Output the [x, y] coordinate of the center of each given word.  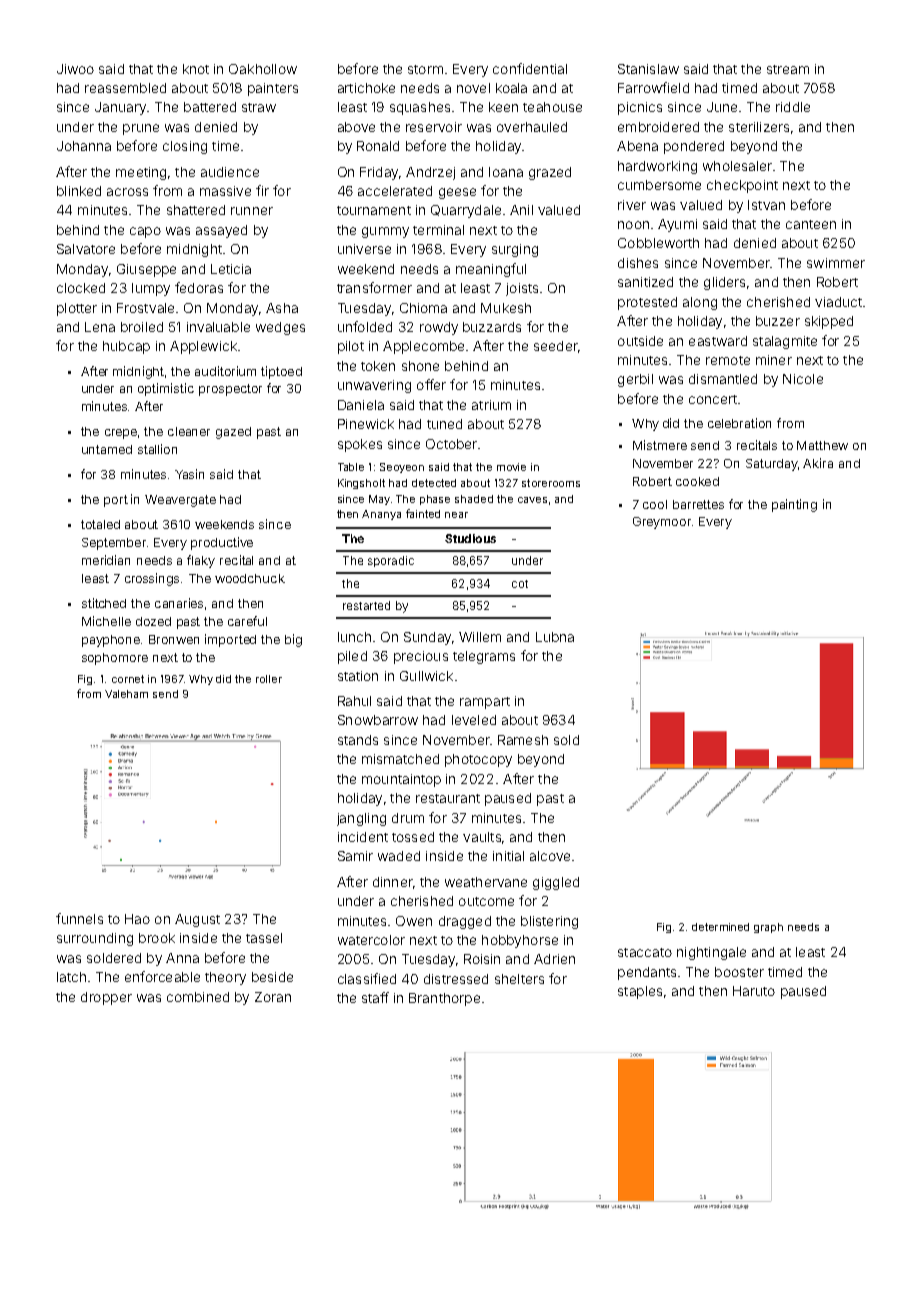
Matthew [822, 445]
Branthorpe [444, 999]
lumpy [151, 289]
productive [222, 543]
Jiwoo [75, 69]
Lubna [555, 637]
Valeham [126, 694]
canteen [811, 224]
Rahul [354, 701]
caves [532, 500]
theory [225, 978]
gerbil [635, 380]
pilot [351, 347]
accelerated [395, 191]
